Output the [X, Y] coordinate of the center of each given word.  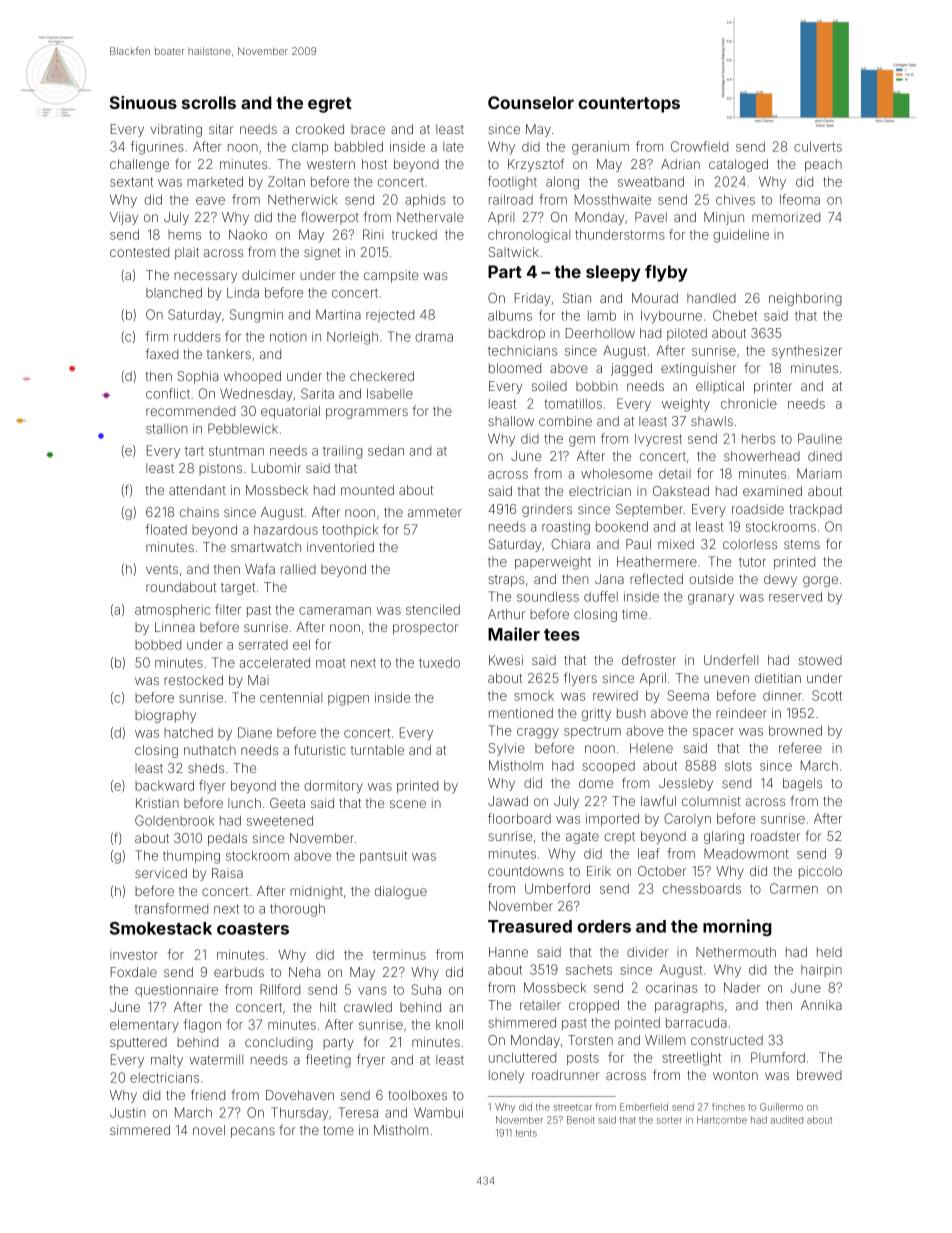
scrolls [209, 102]
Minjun [724, 218]
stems [802, 544]
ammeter [435, 512]
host [374, 164]
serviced [161, 873]
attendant [197, 490]
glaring [724, 837]
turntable [377, 750]
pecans [253, 1132]
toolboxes [417, 1095]
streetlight [692, 1059]
